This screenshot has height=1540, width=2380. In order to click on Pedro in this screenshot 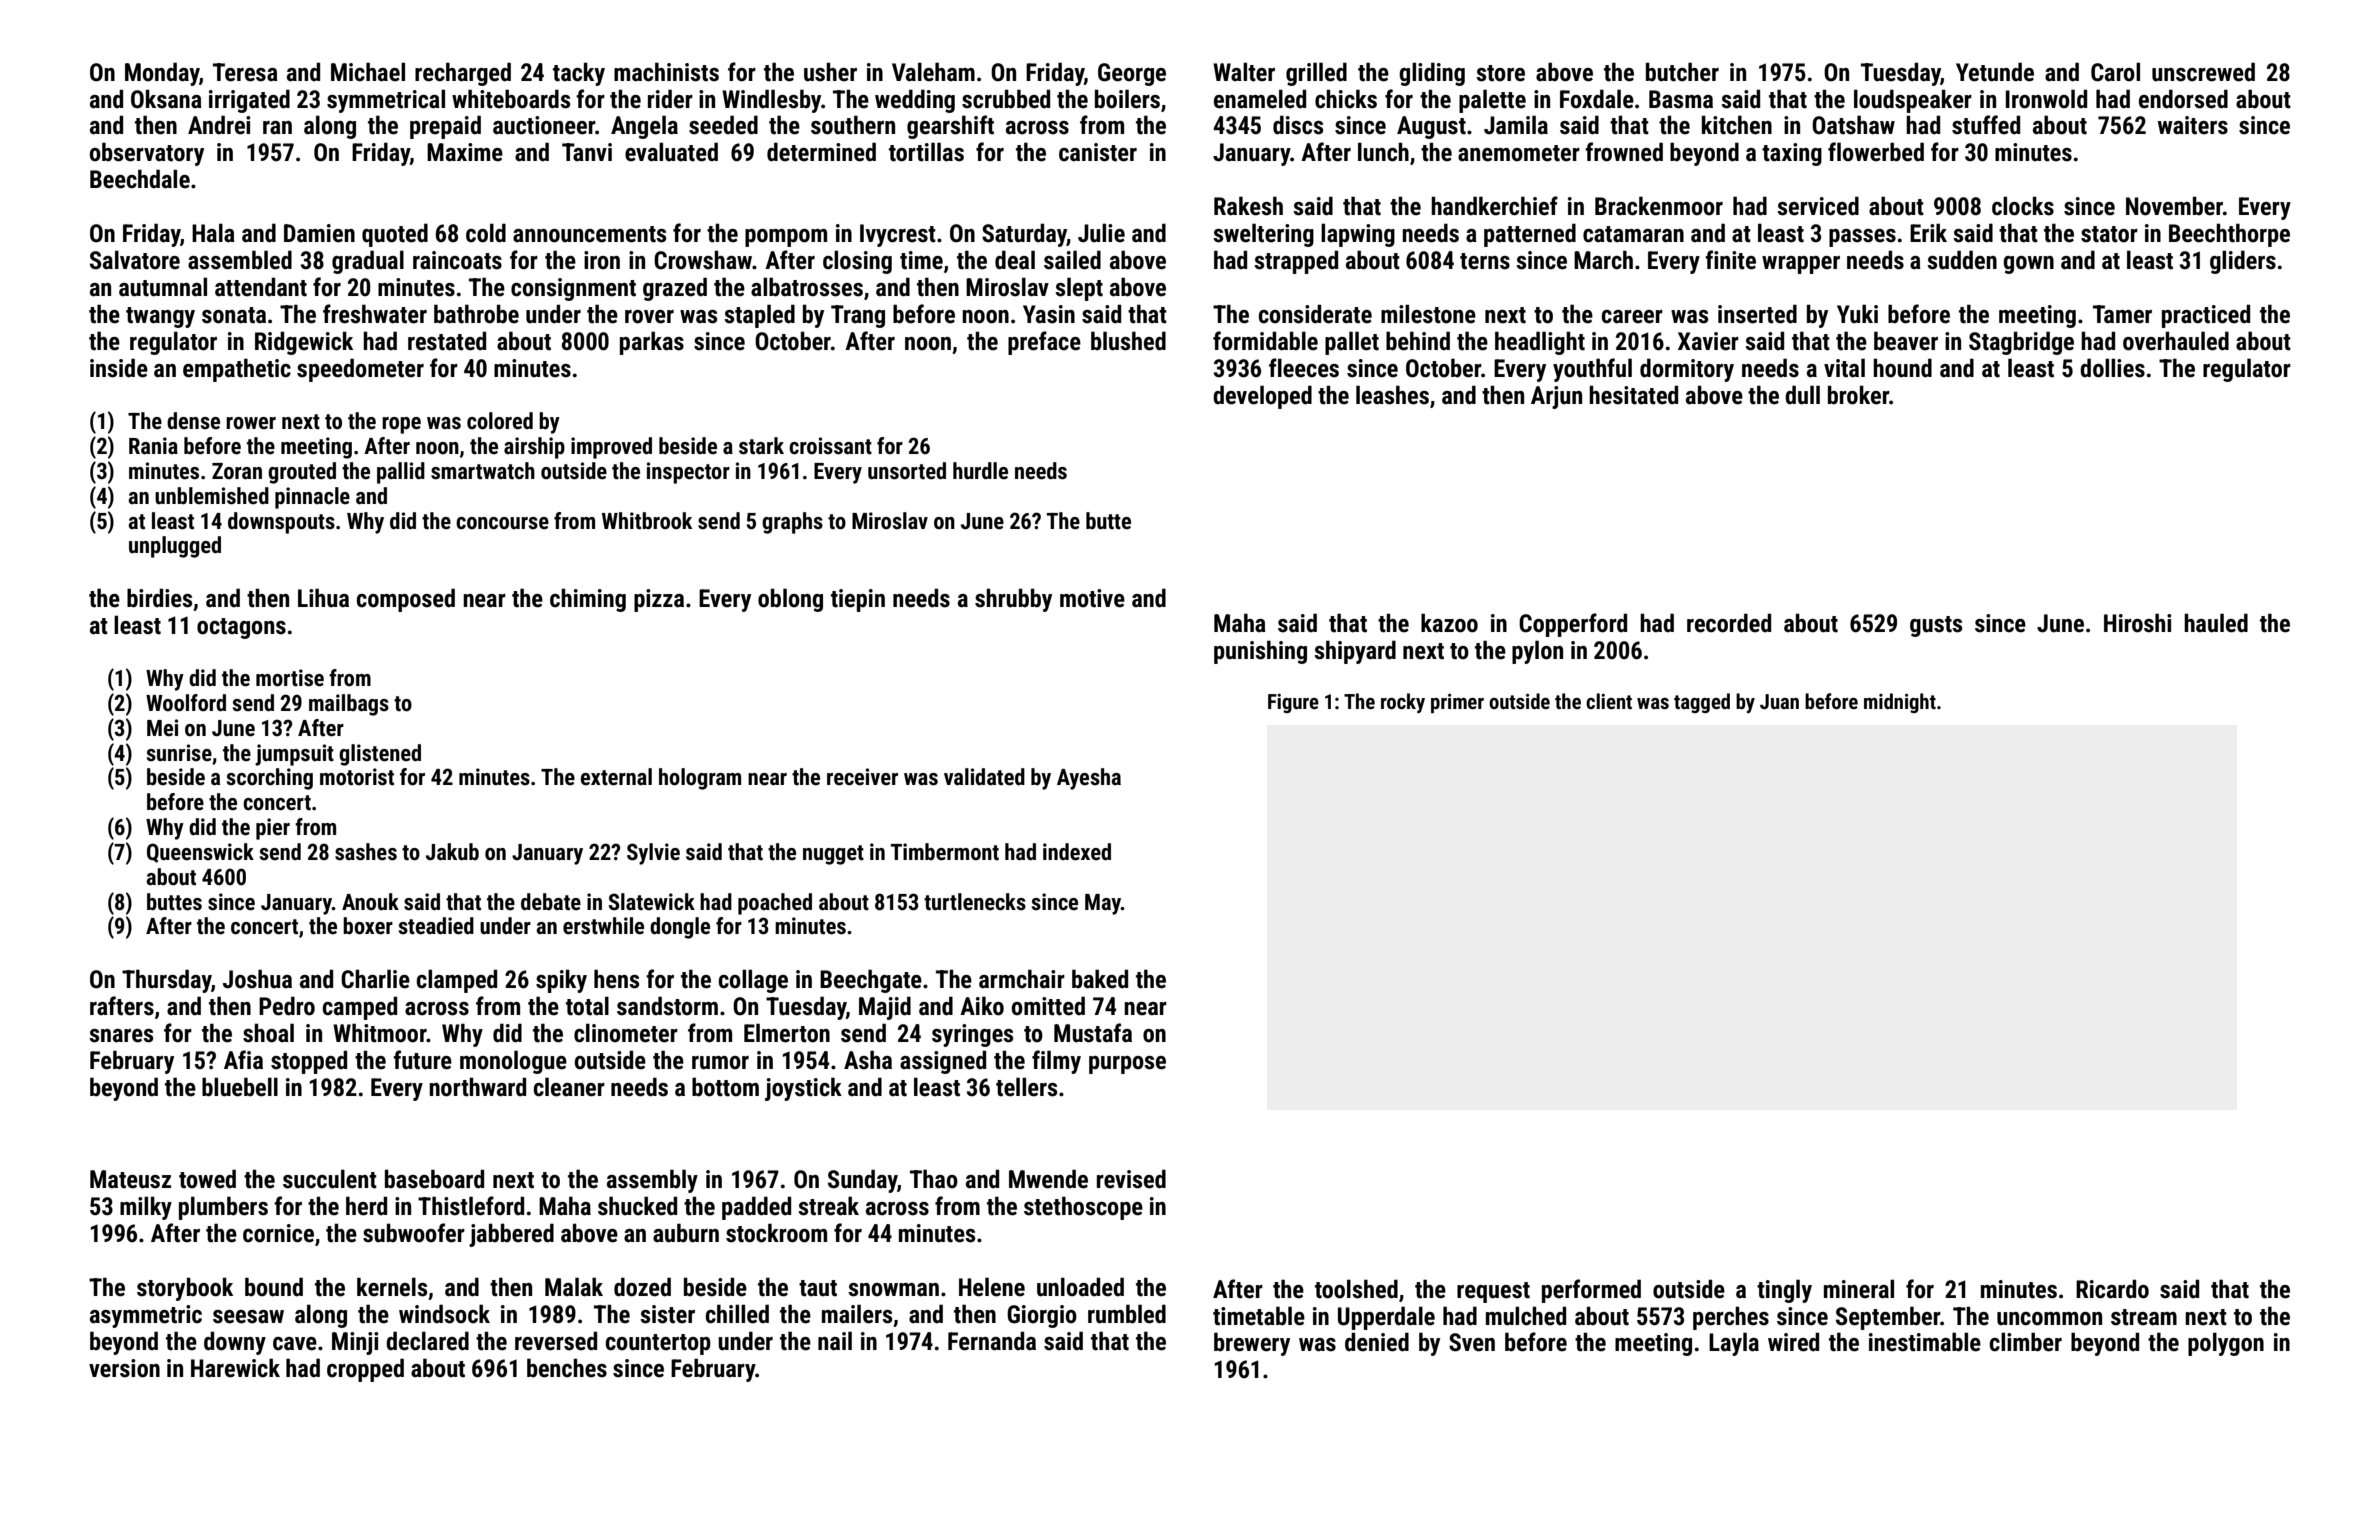, I will do `click(287, 1006)`.
